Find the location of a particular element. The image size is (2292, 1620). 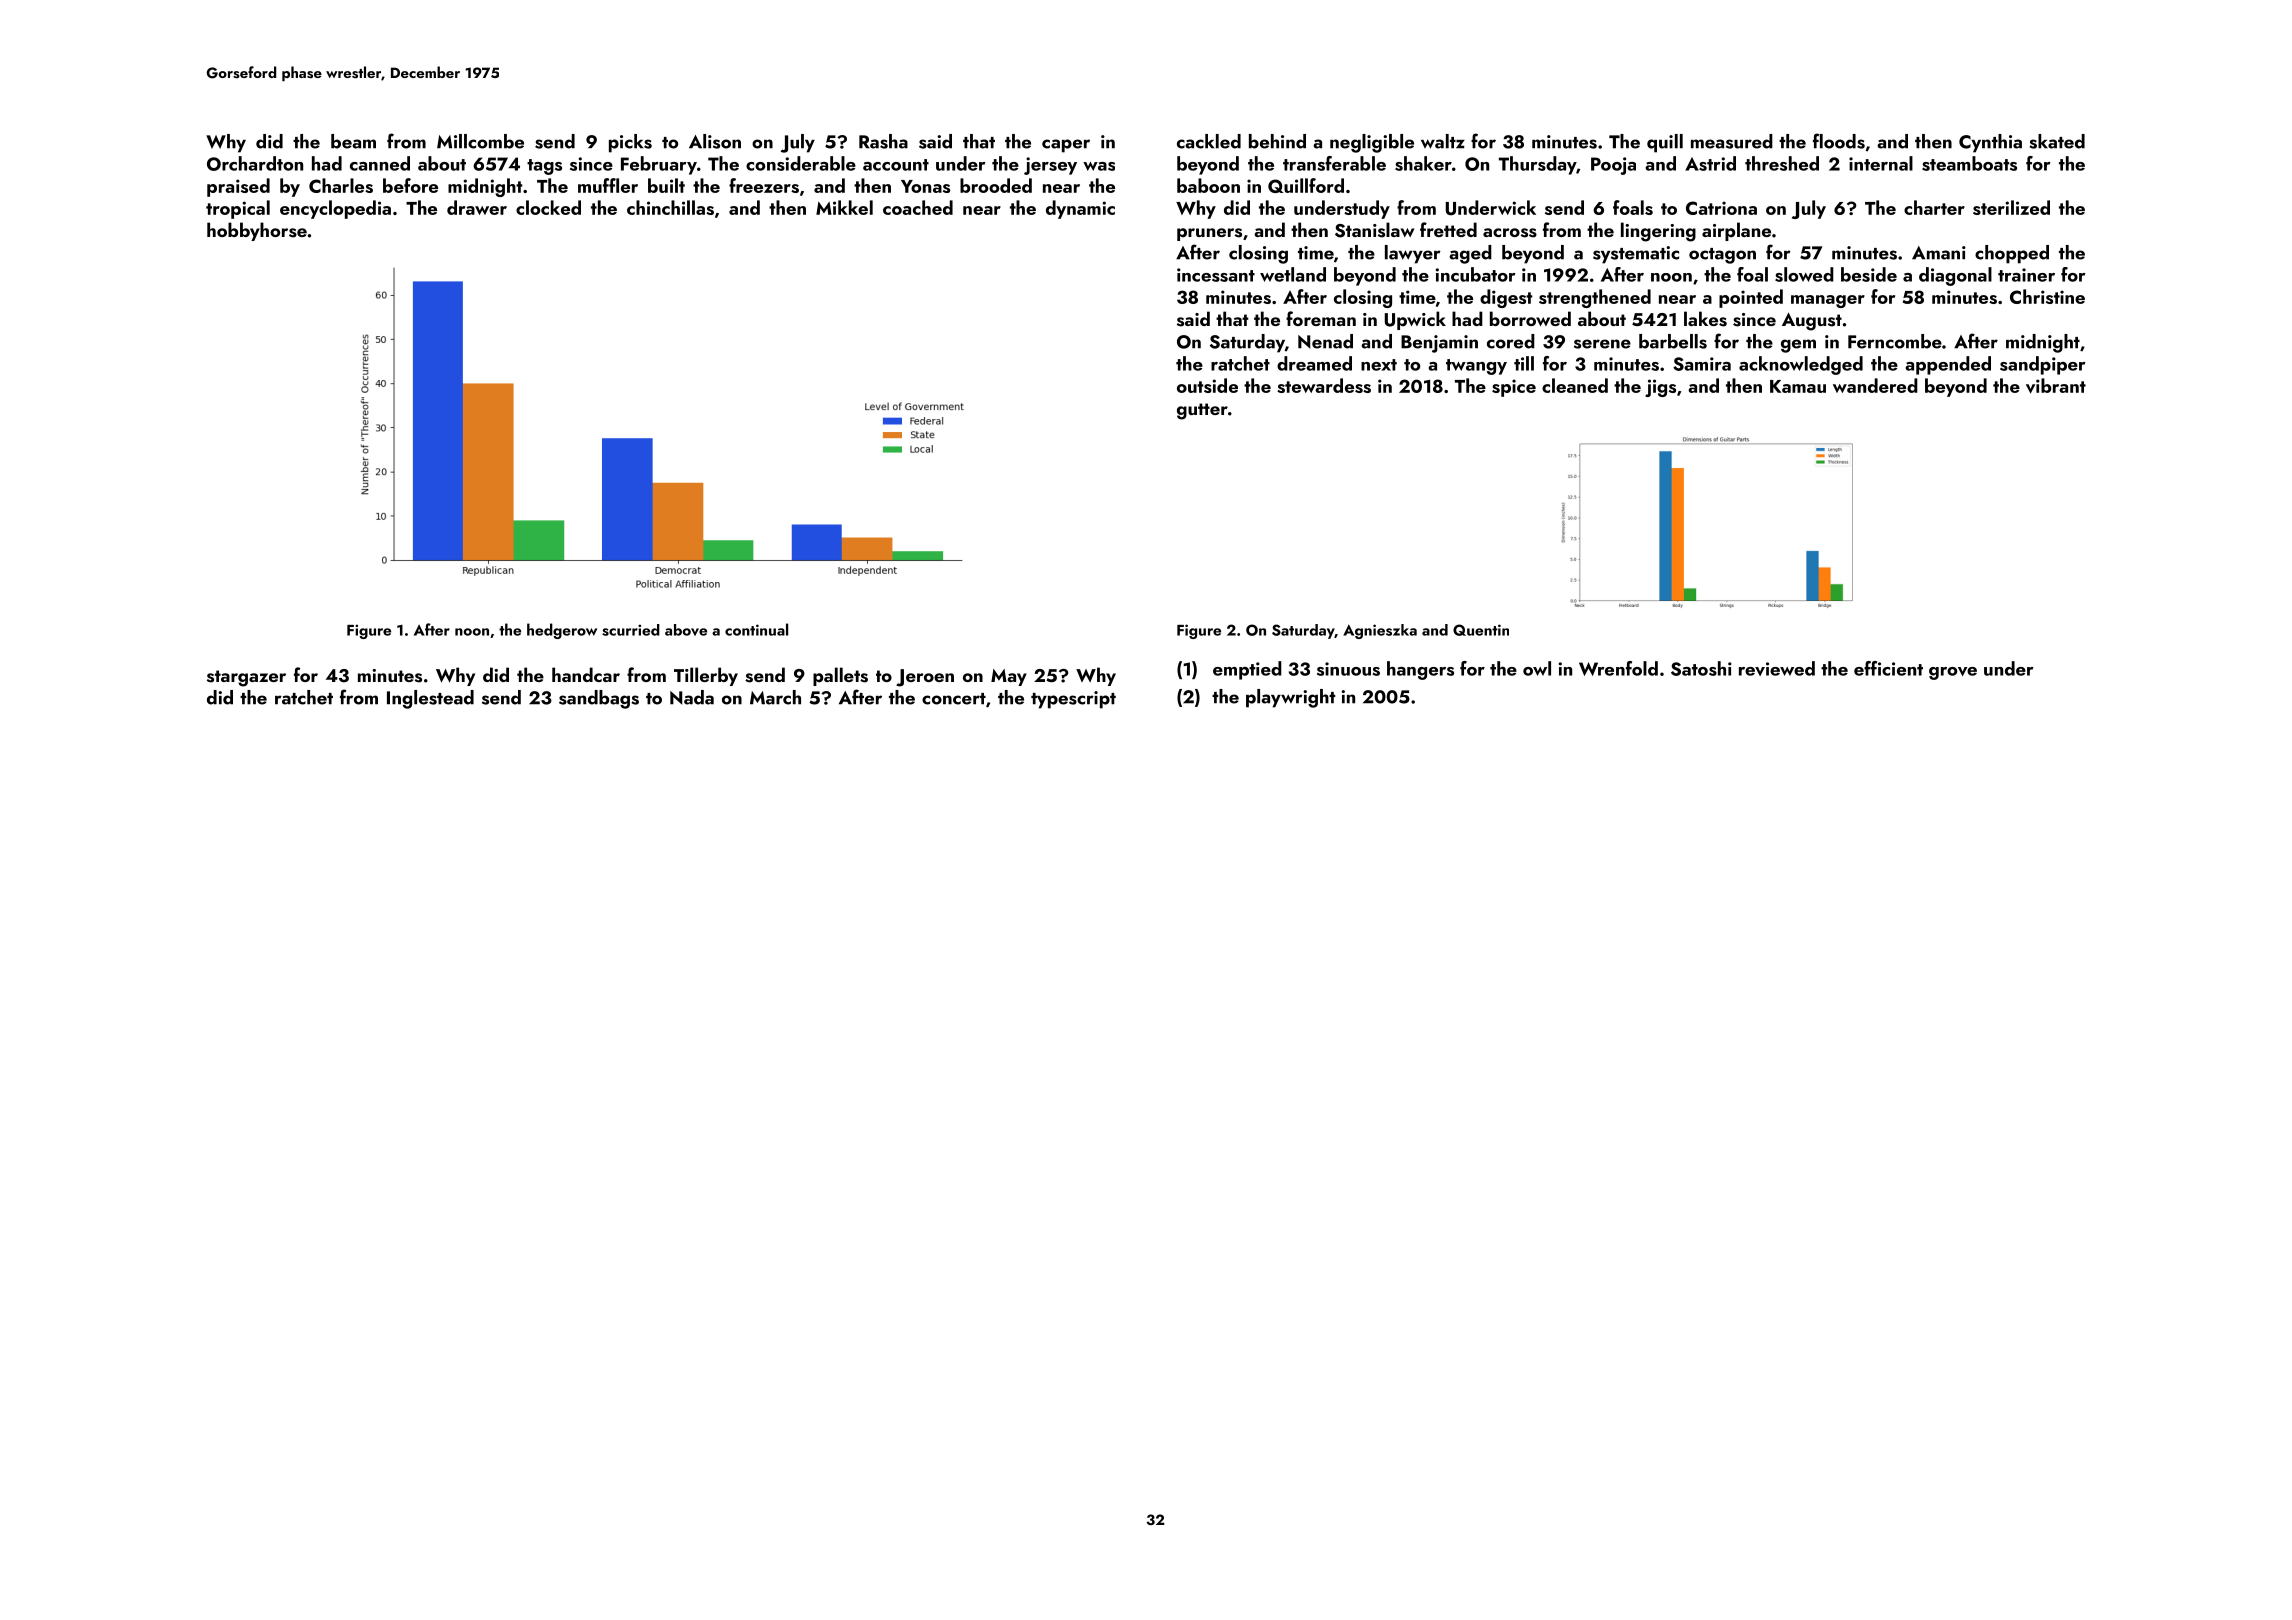

sterilized is located at coordinates (2011, 207).
